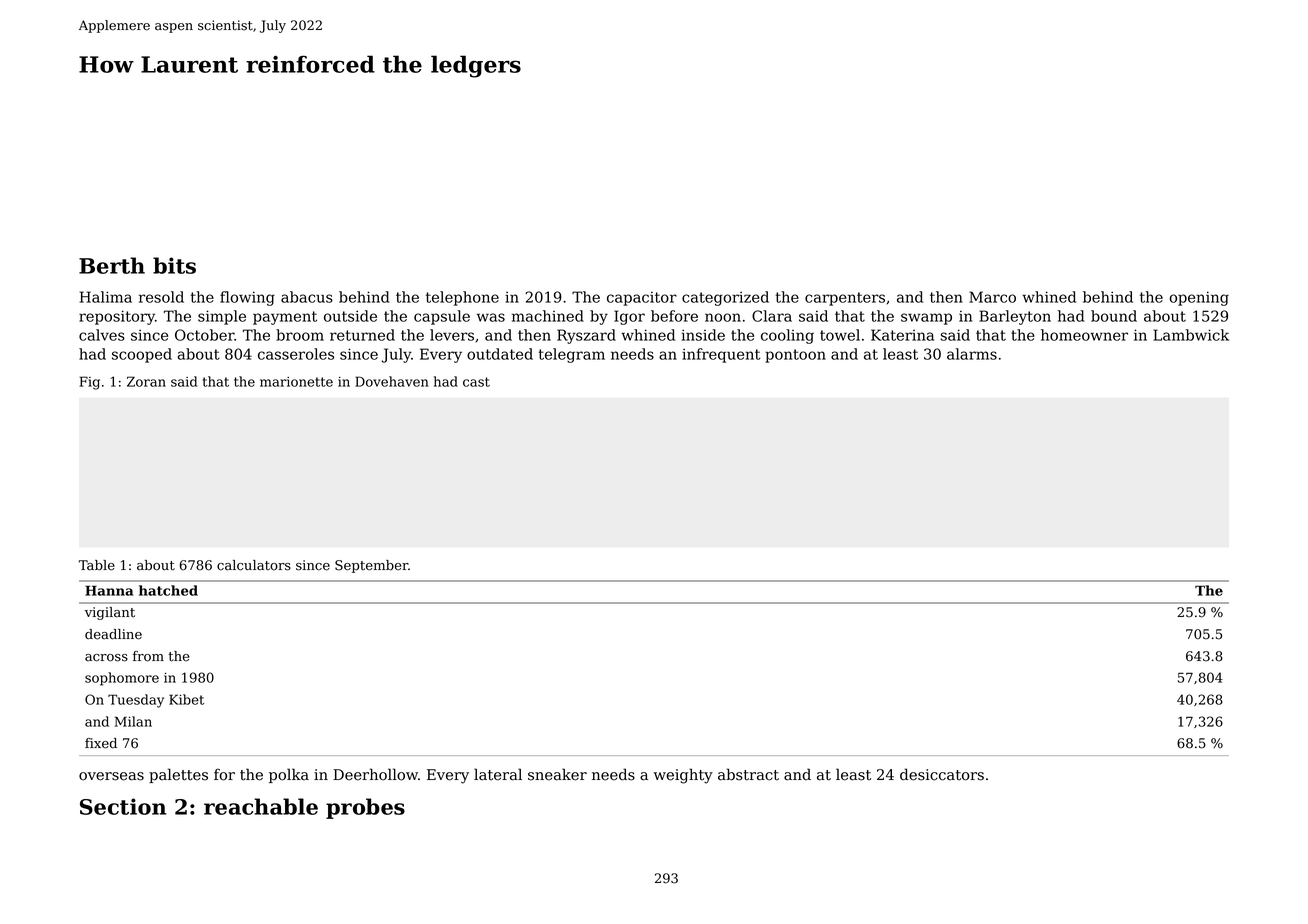 This page has height=924, width=1308. Describe the element at coordinates (371, 566) in the page. I see `September` at that location.
